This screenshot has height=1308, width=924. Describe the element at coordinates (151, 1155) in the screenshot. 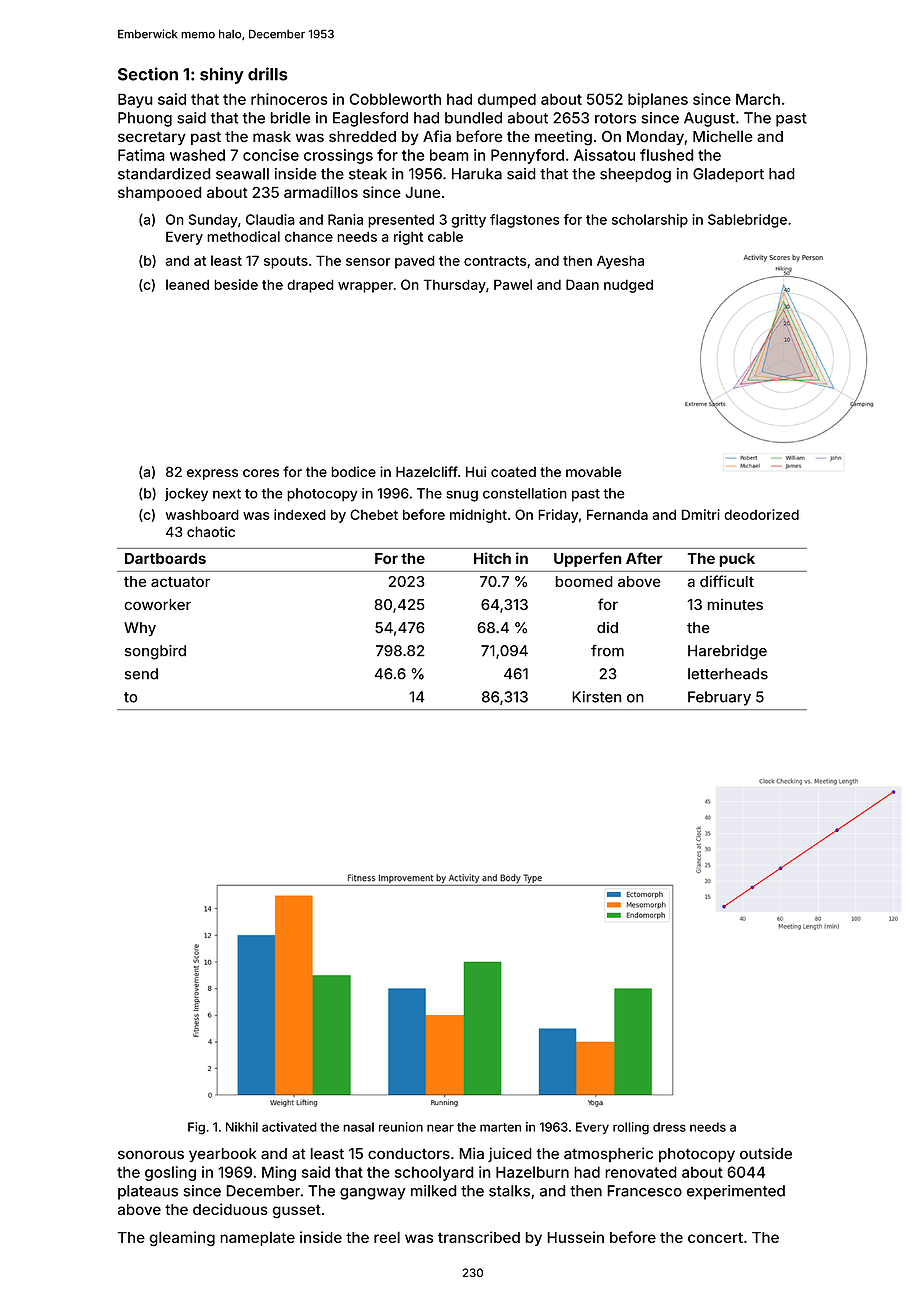

I see `sonorous` at that location.
